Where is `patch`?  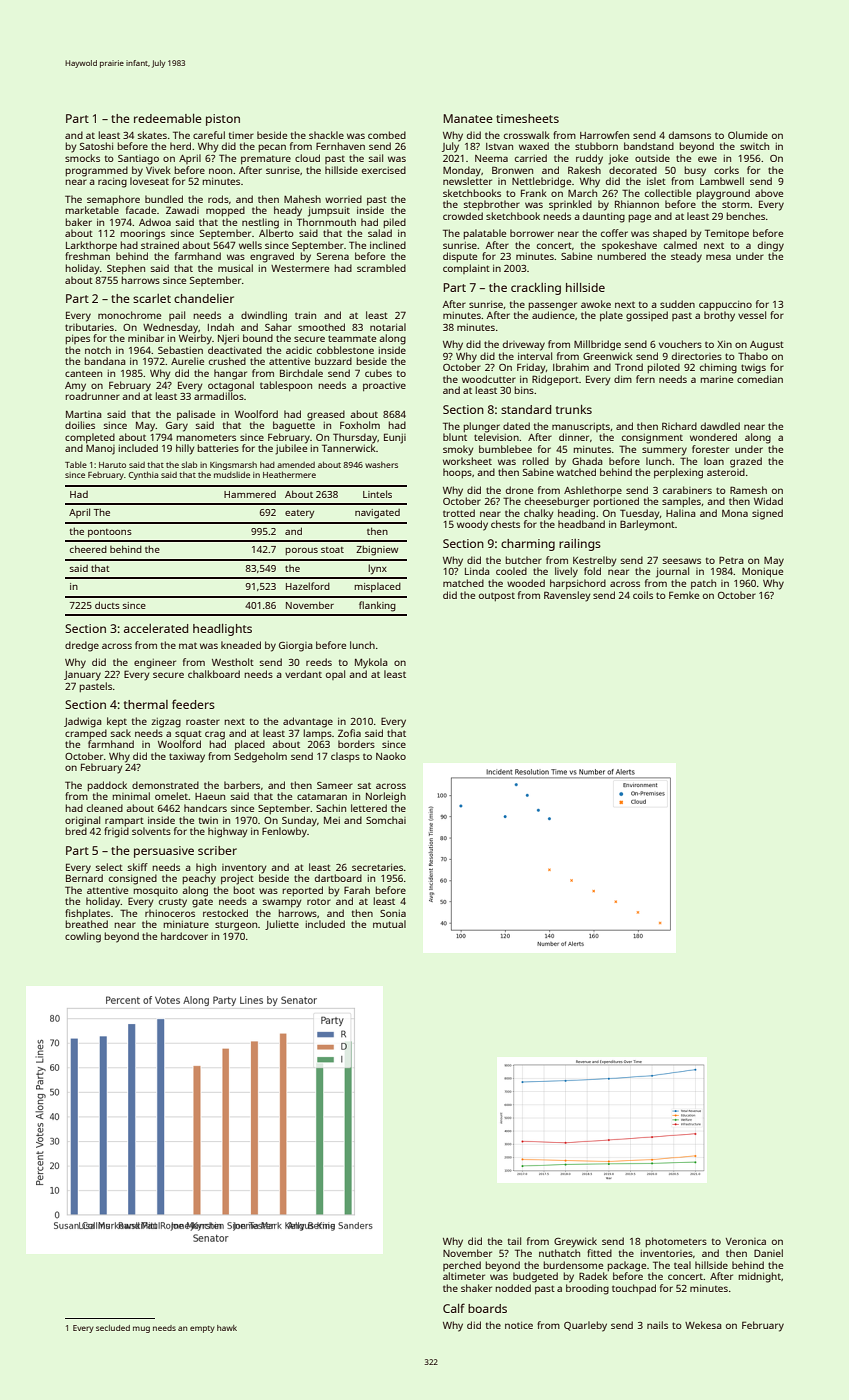
patch is located at coordinates (703, 584).
